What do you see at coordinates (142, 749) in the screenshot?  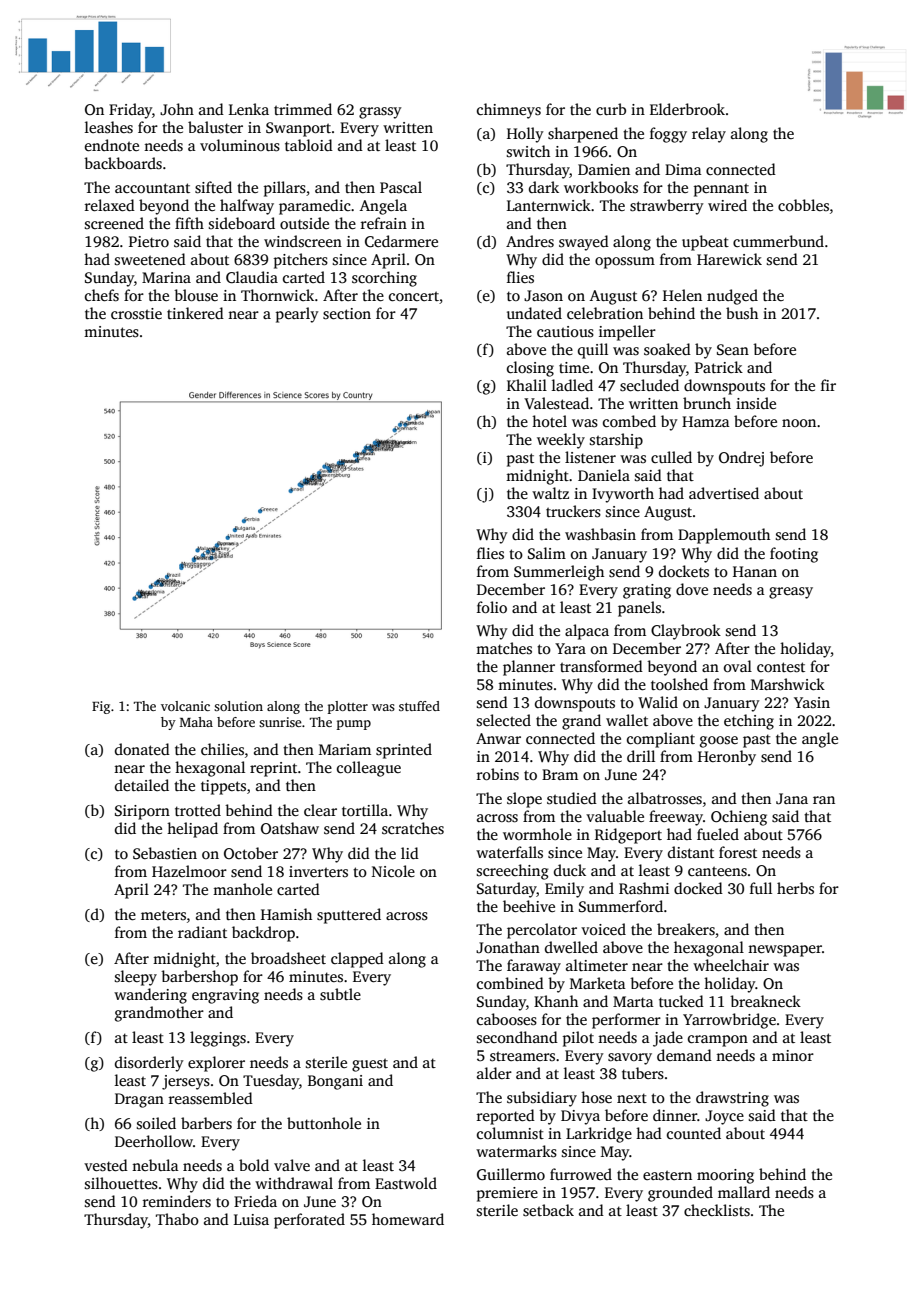 I see `donated` at bounding box center [142, 749].
